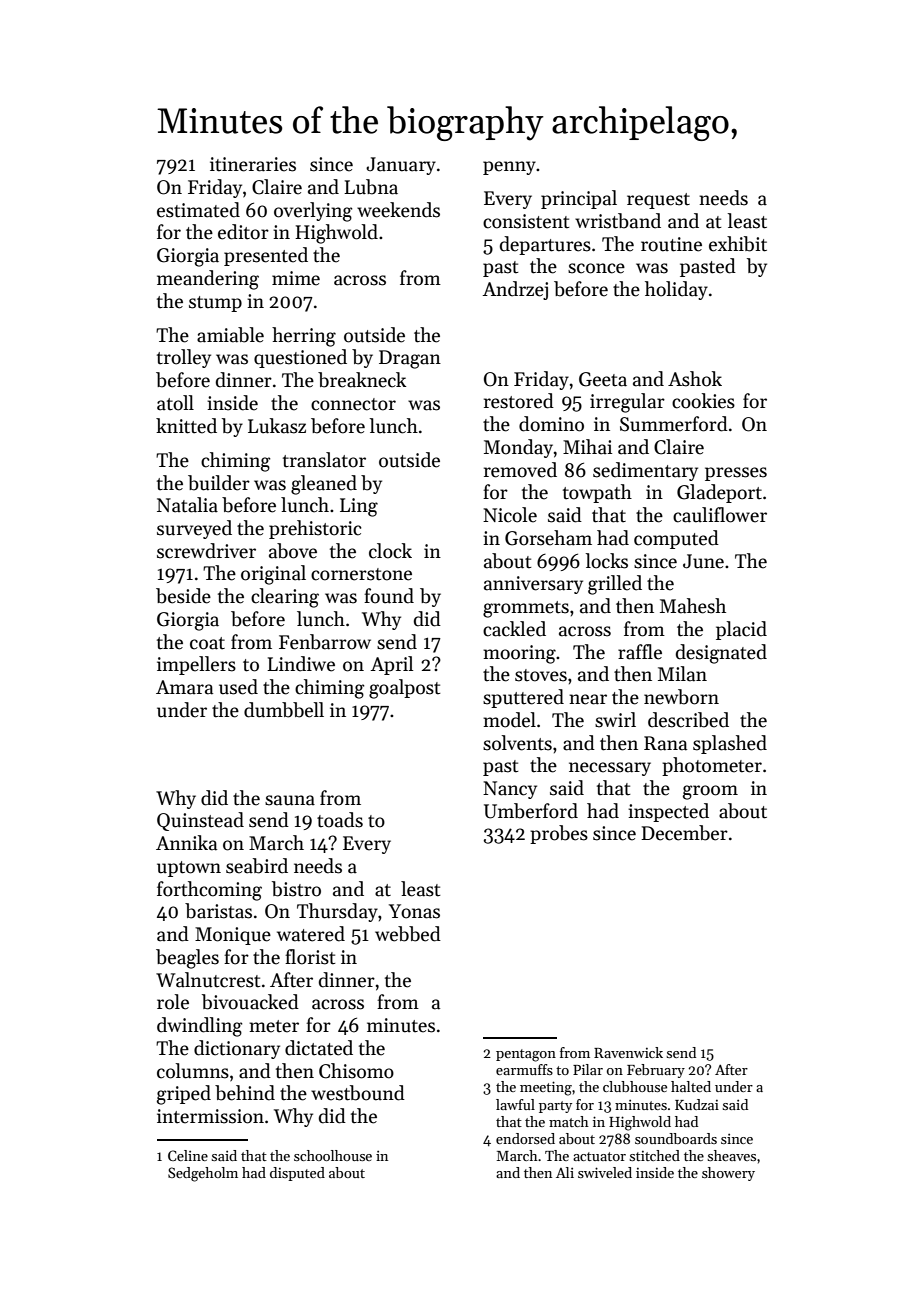 Image resolution: width=924 pixels, height=1311 pixels. I want to click on estimated, so click(198, 210).
